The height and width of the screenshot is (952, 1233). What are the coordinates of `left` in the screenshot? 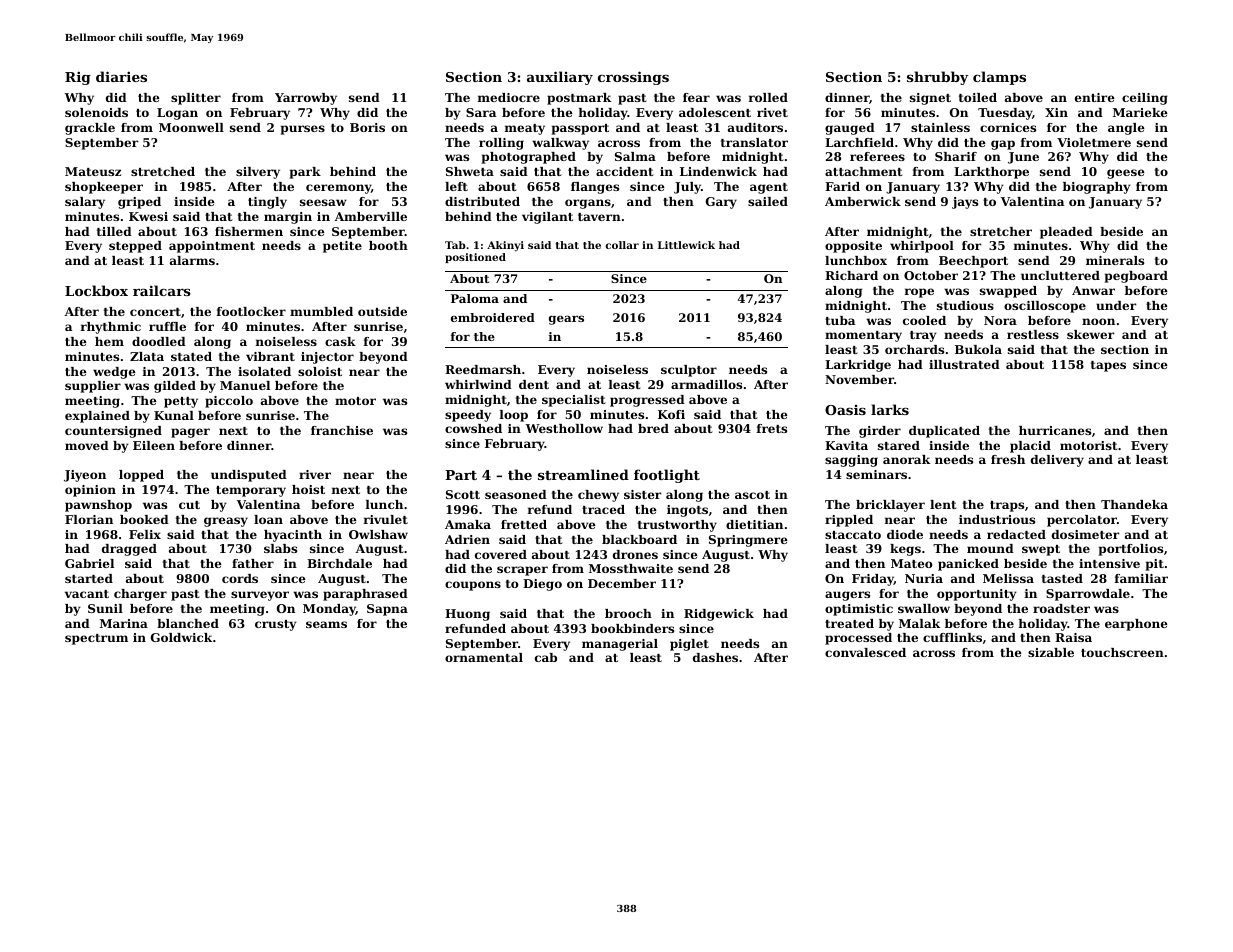 It's located at (456, 186).
